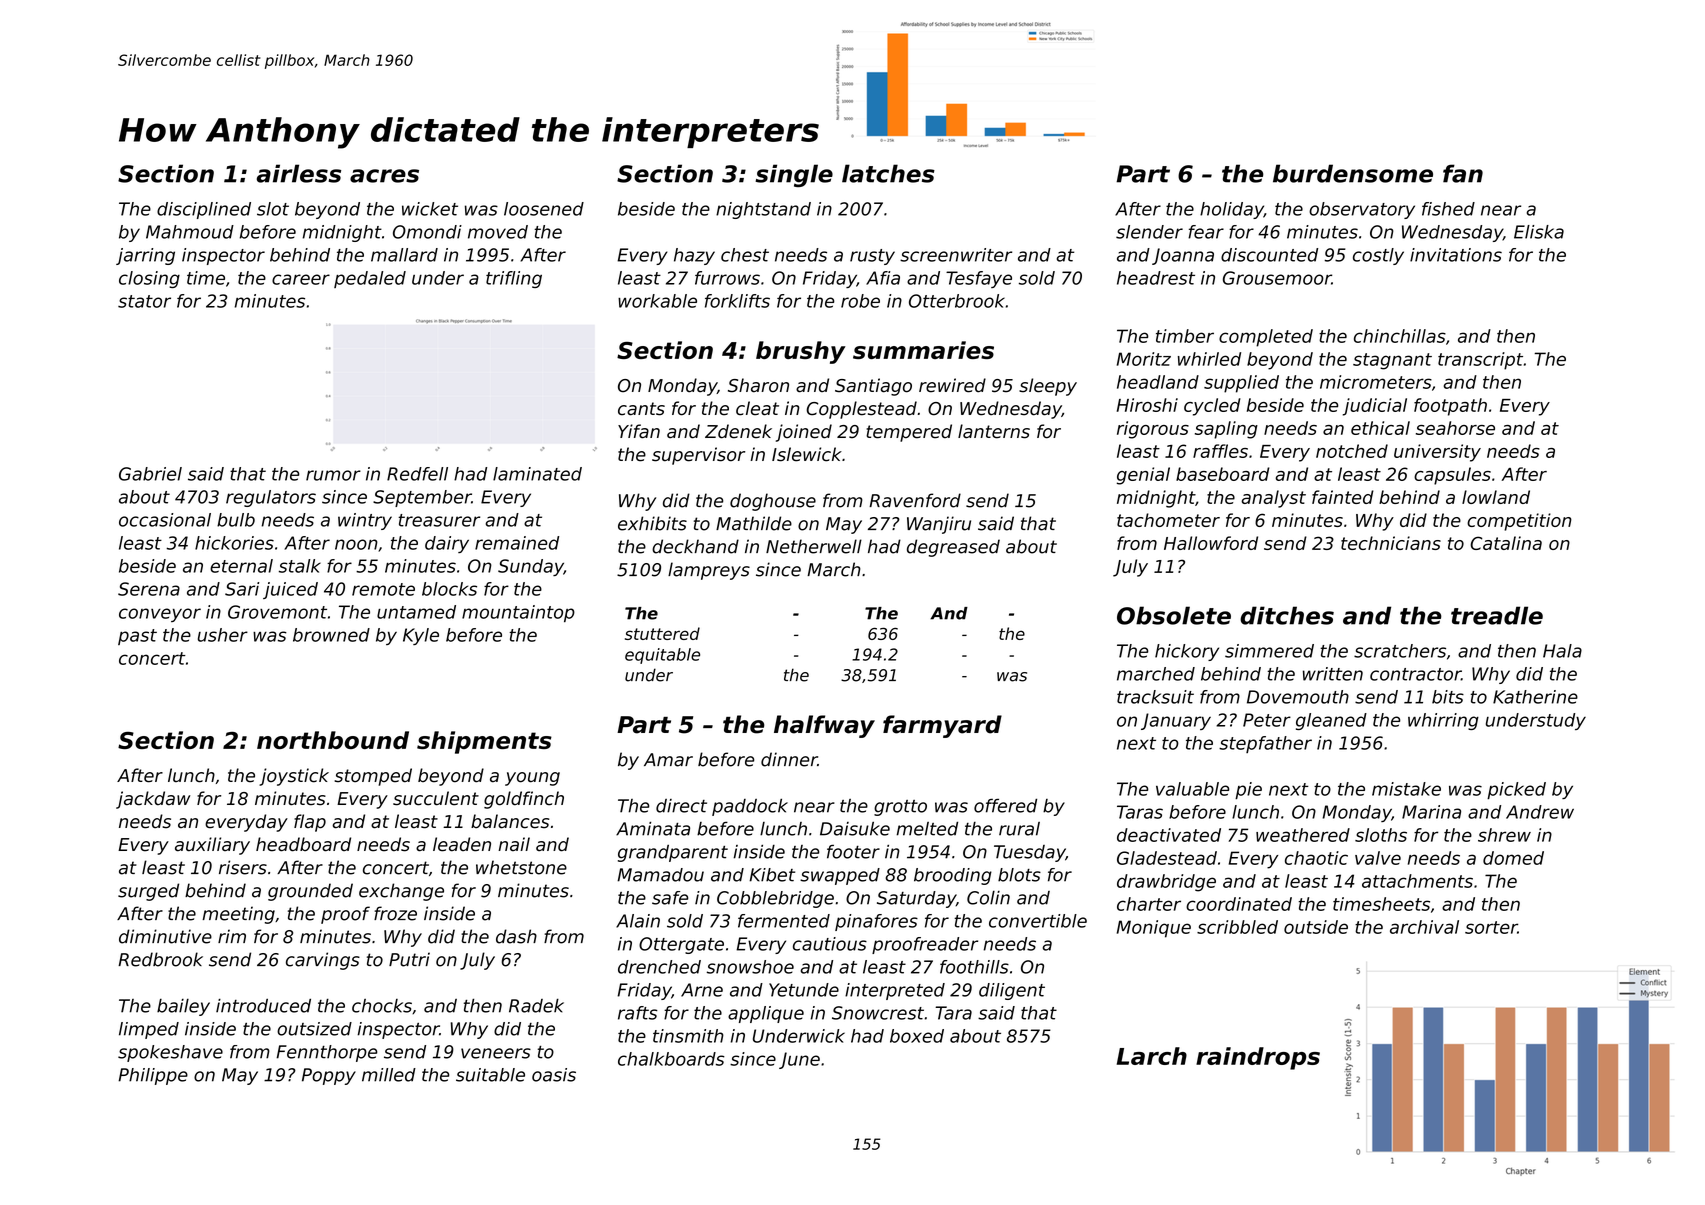 The width and height of the screenshot is (1705, 1205). Describe the element at coordinates (876, 922) in the screenshot. I see `pinafores` at that location.
